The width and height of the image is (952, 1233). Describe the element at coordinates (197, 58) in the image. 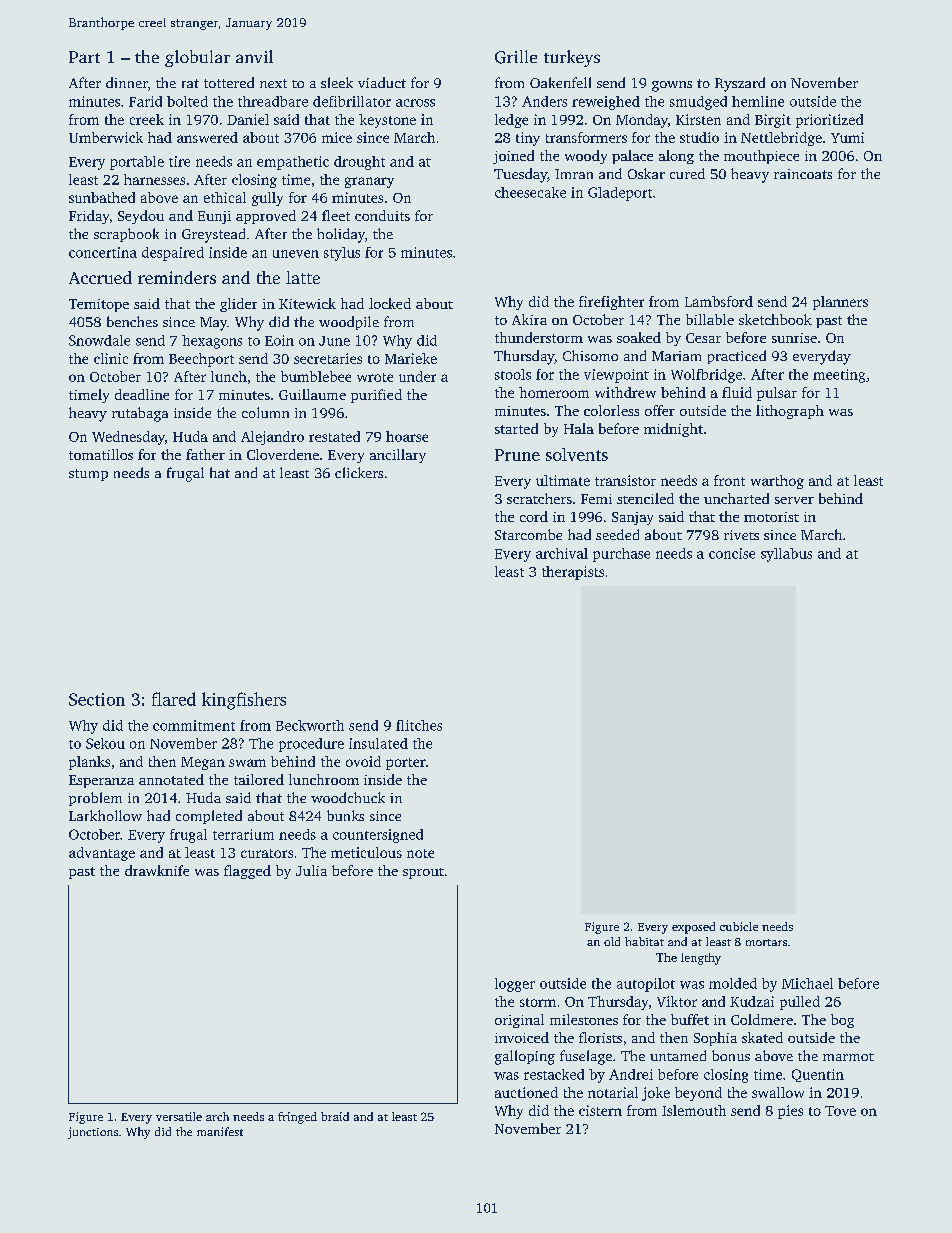

I see `globular` at that location.
